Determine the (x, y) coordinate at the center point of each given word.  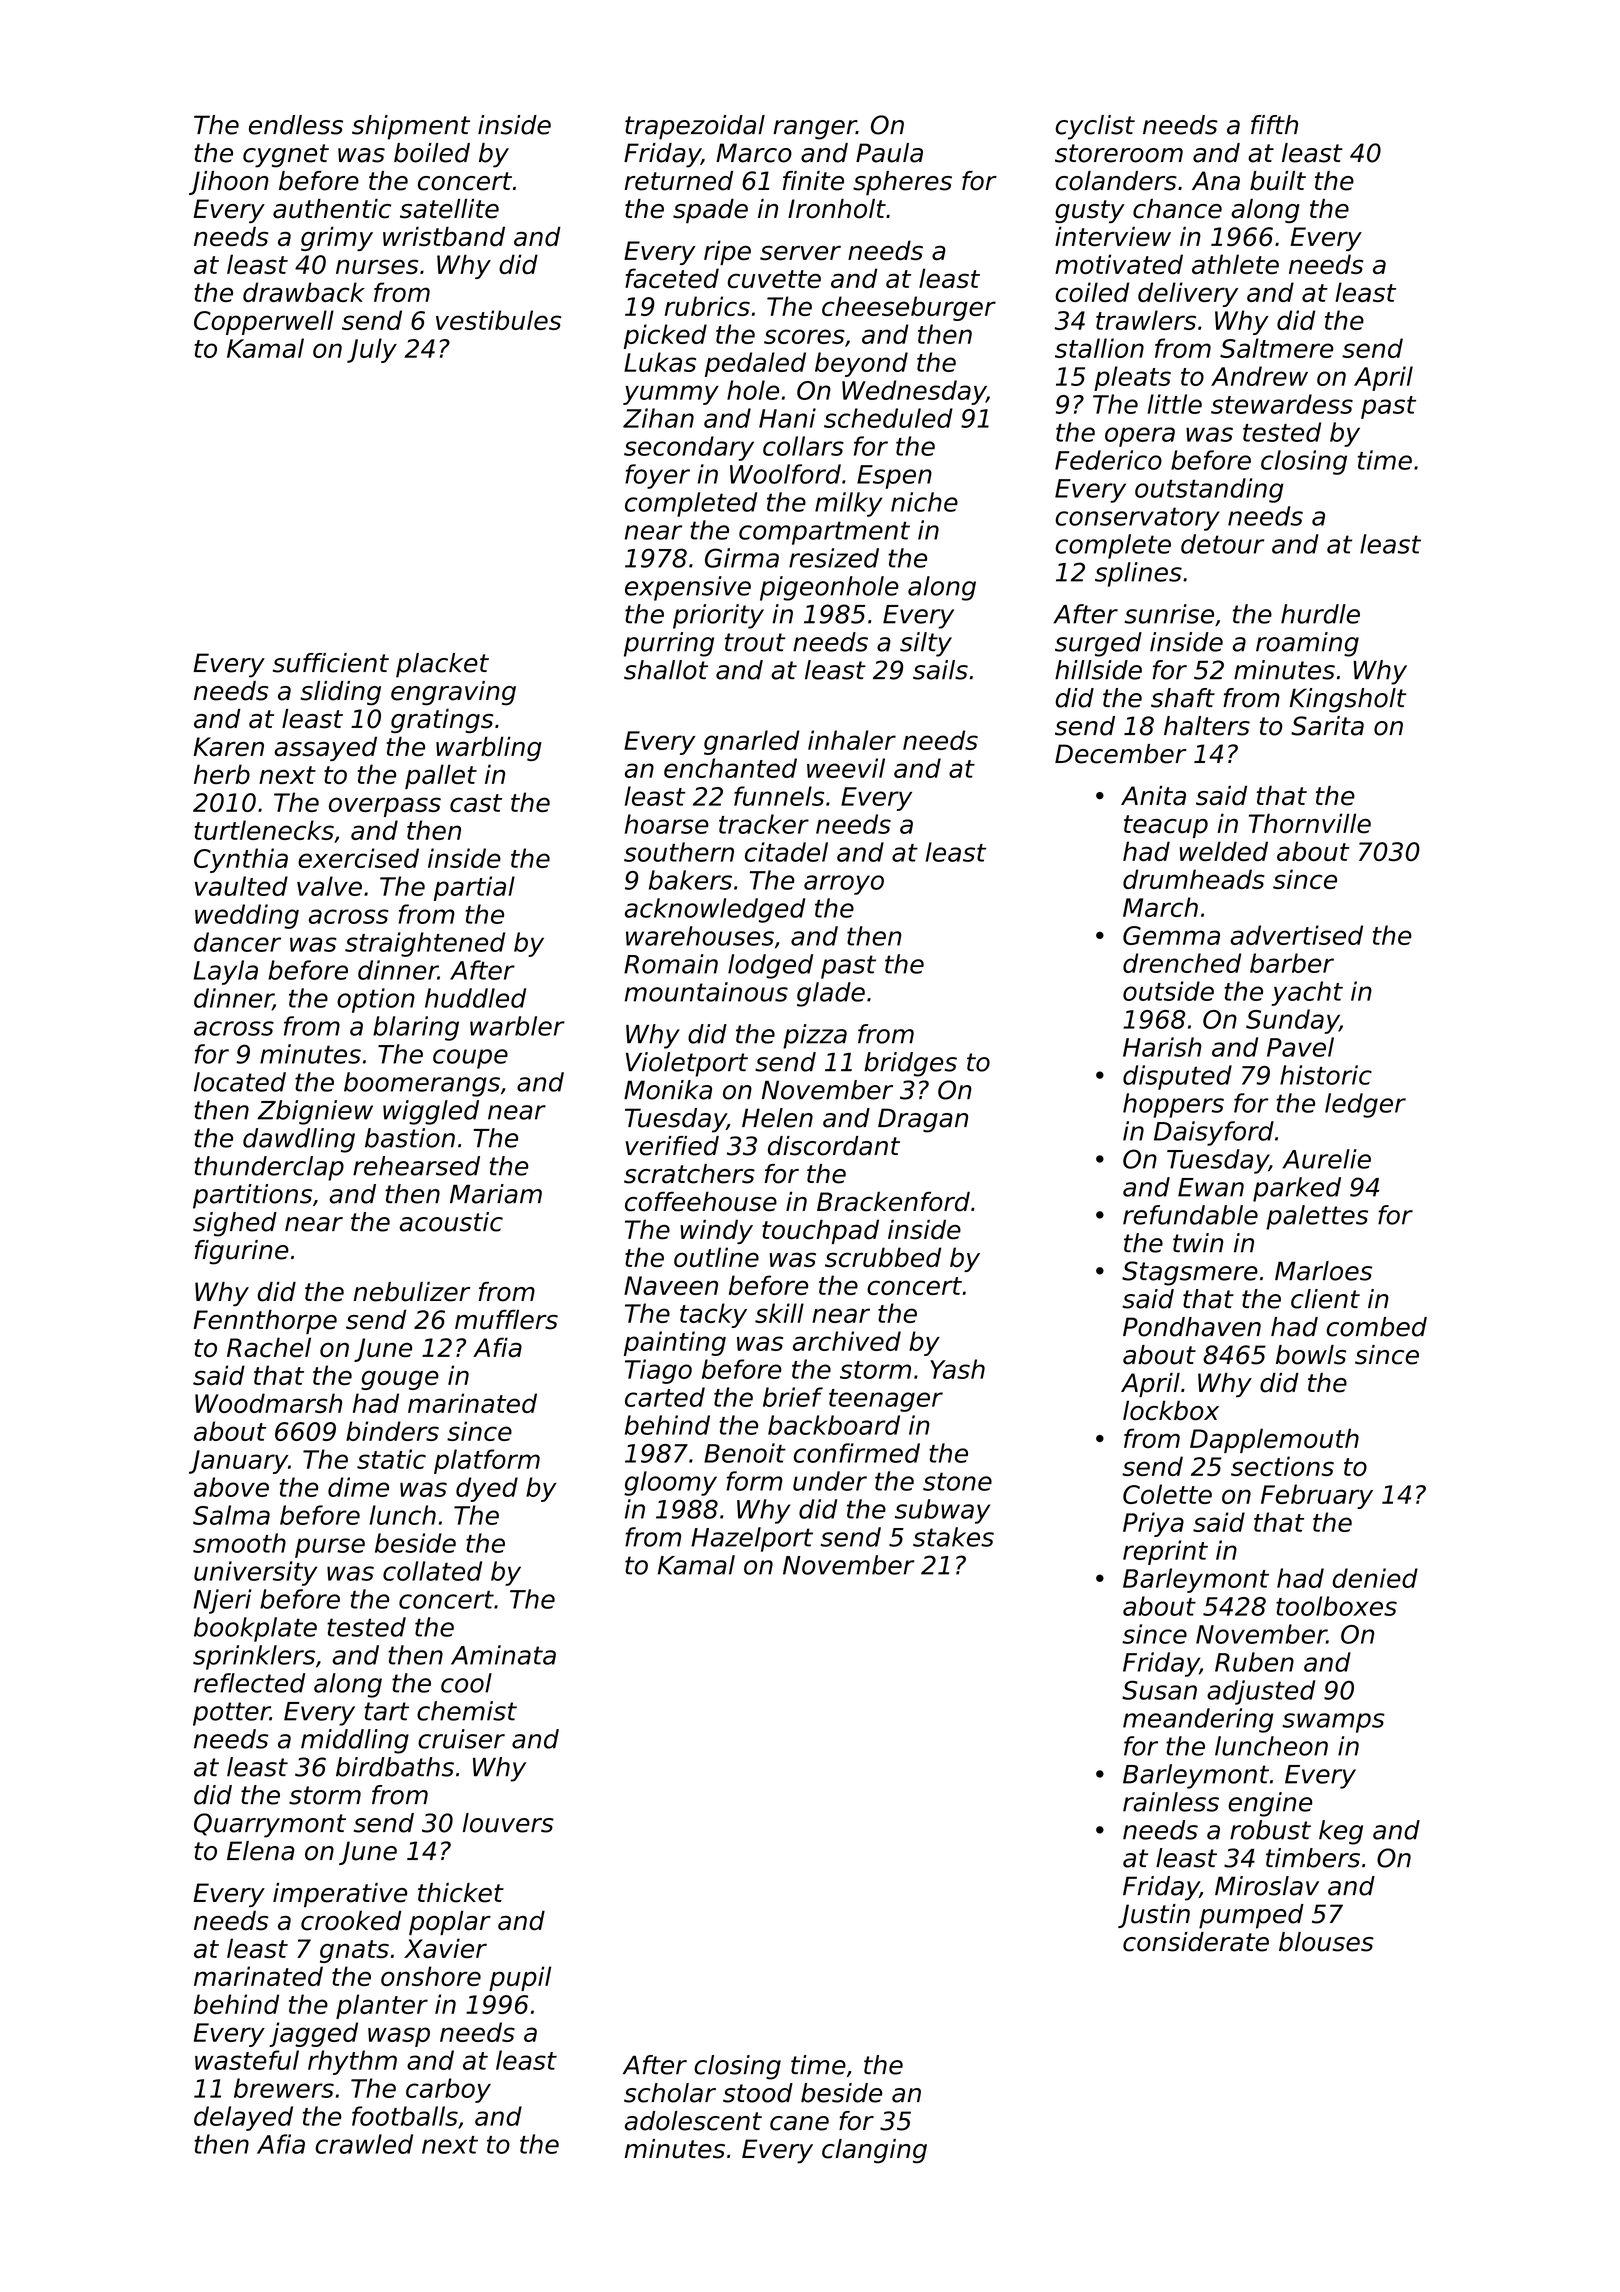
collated (432, 1571)
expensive (688, 588)
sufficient (331, 663)
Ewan (1211, 1187)
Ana (1216, 181)
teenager (886, 1400)
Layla (226, 972)
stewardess (1282, 404)
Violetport (687, 1064)
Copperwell (264, 322)
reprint (1165, 1552)
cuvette (774, 279)
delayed (243, 2118)
